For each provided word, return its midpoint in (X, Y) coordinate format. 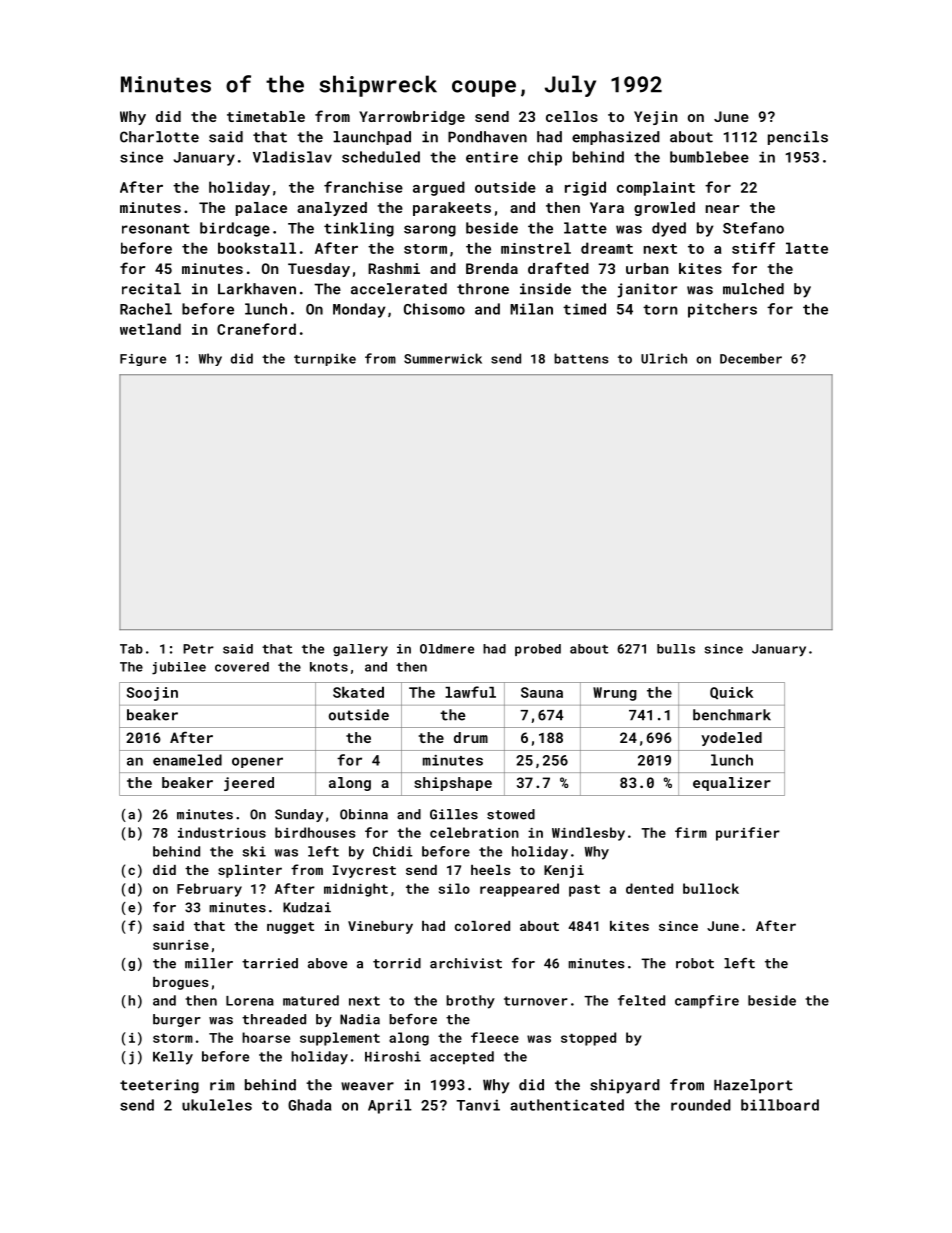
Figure (143, 360)
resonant (156, 229)
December (751, 358)
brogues (180, 983)
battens (581, 358)
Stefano (753, 228)
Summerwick (443, 358)
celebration (474, 832)
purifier (748, 834)
